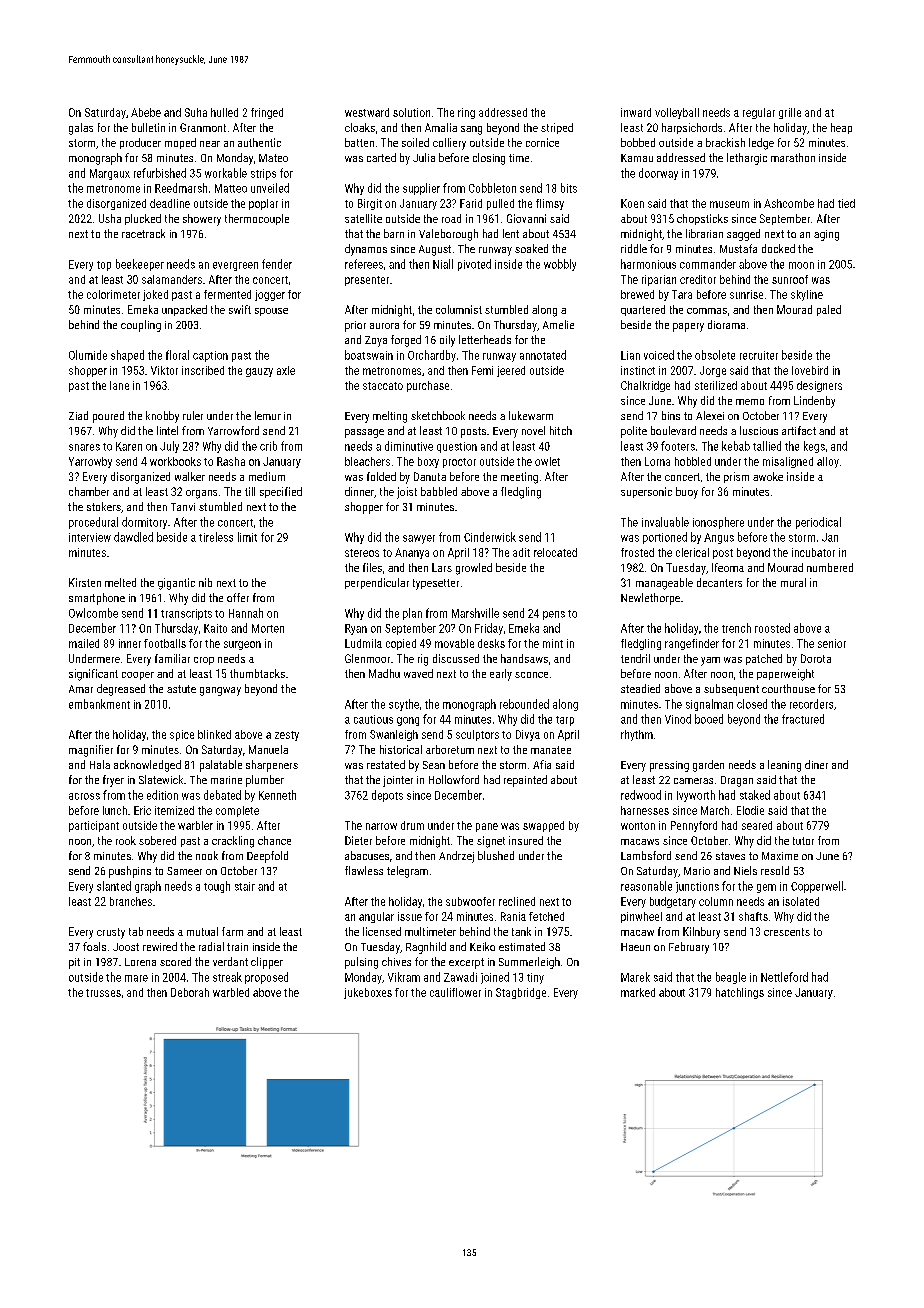 Image resolution: width=924 pixels, height=1308 pixels. Describe the element at coordinates (439, 491) in the screenshot. I see `babbled` at that location.
